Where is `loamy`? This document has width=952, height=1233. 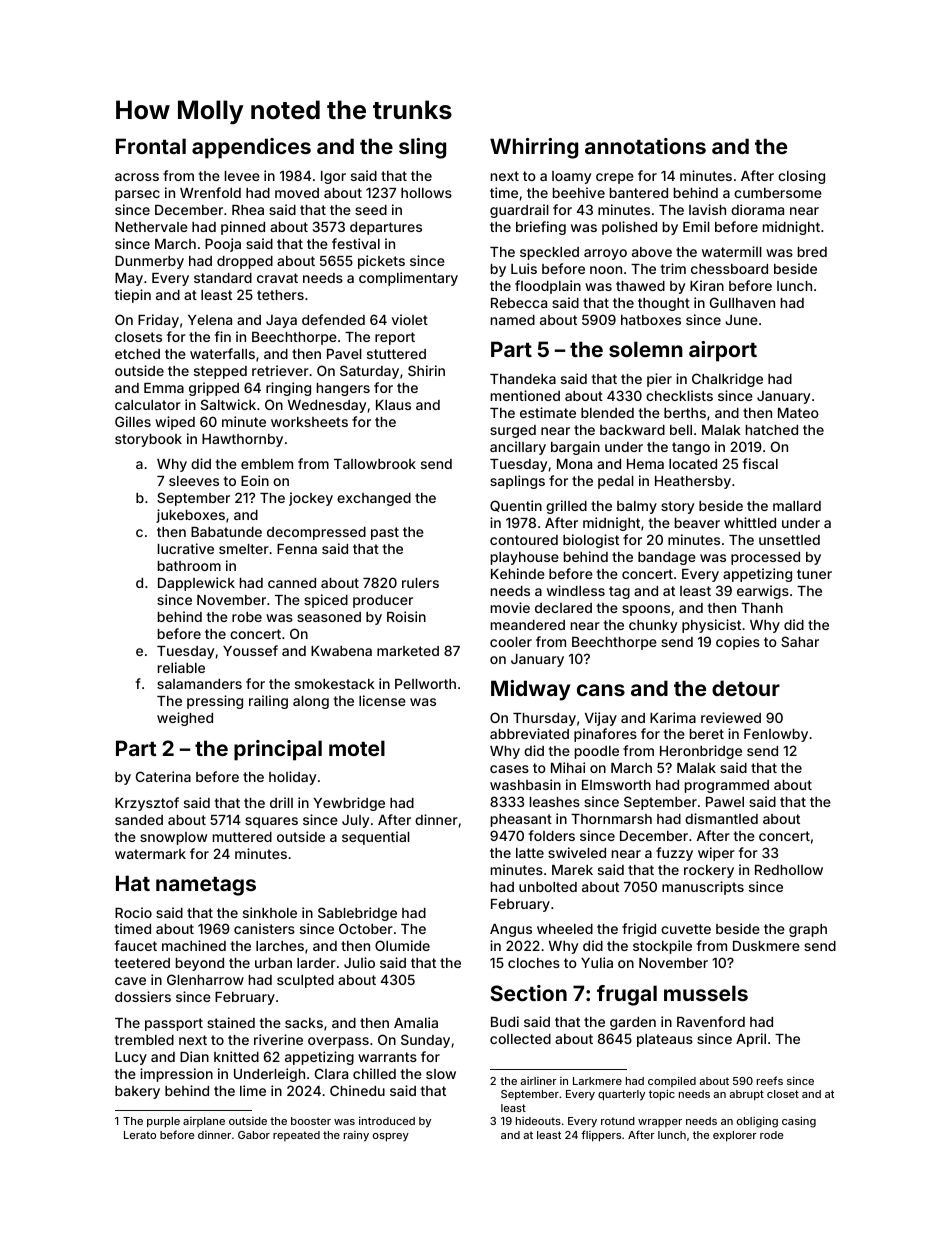
loamy is located at coordinates (571, 177).
